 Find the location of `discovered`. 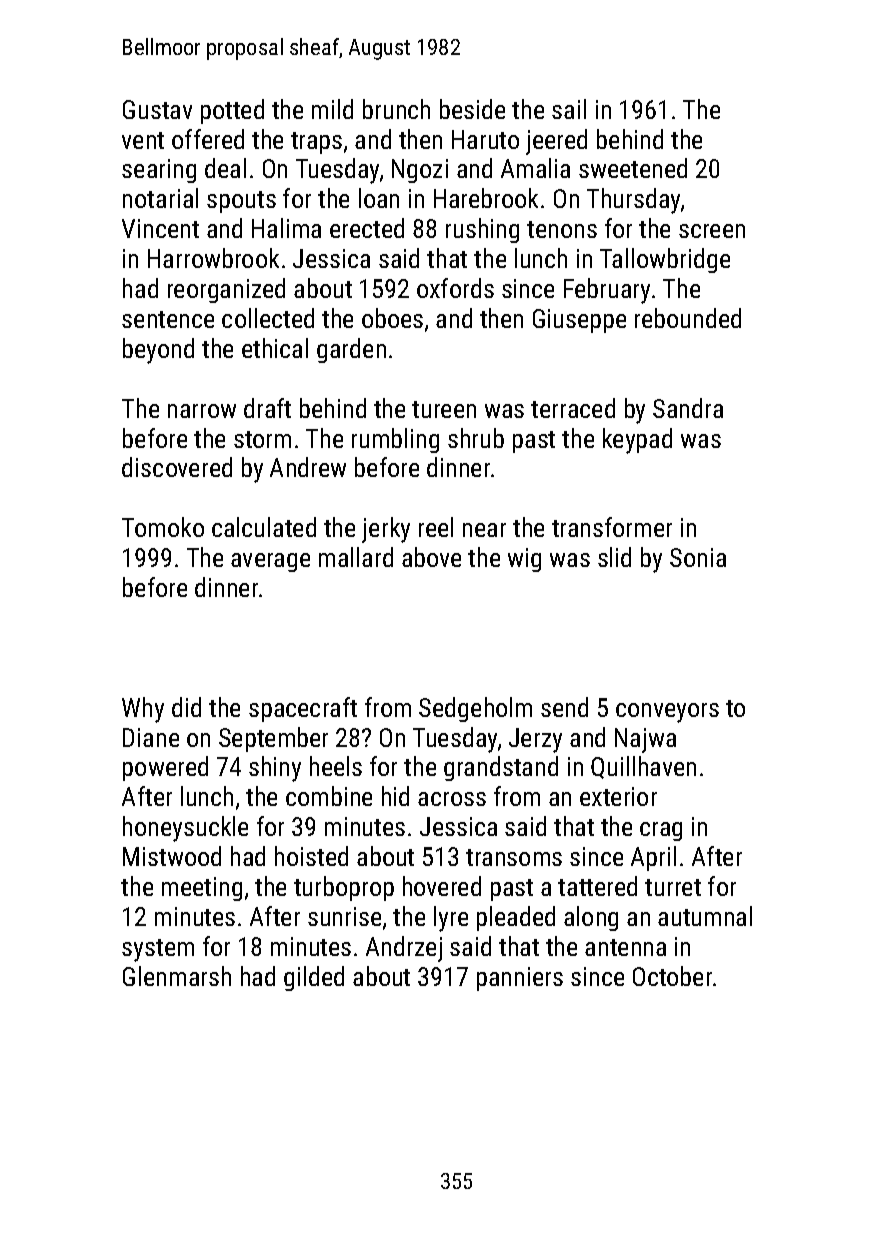

discovered is located at coordinates (177, 467).
